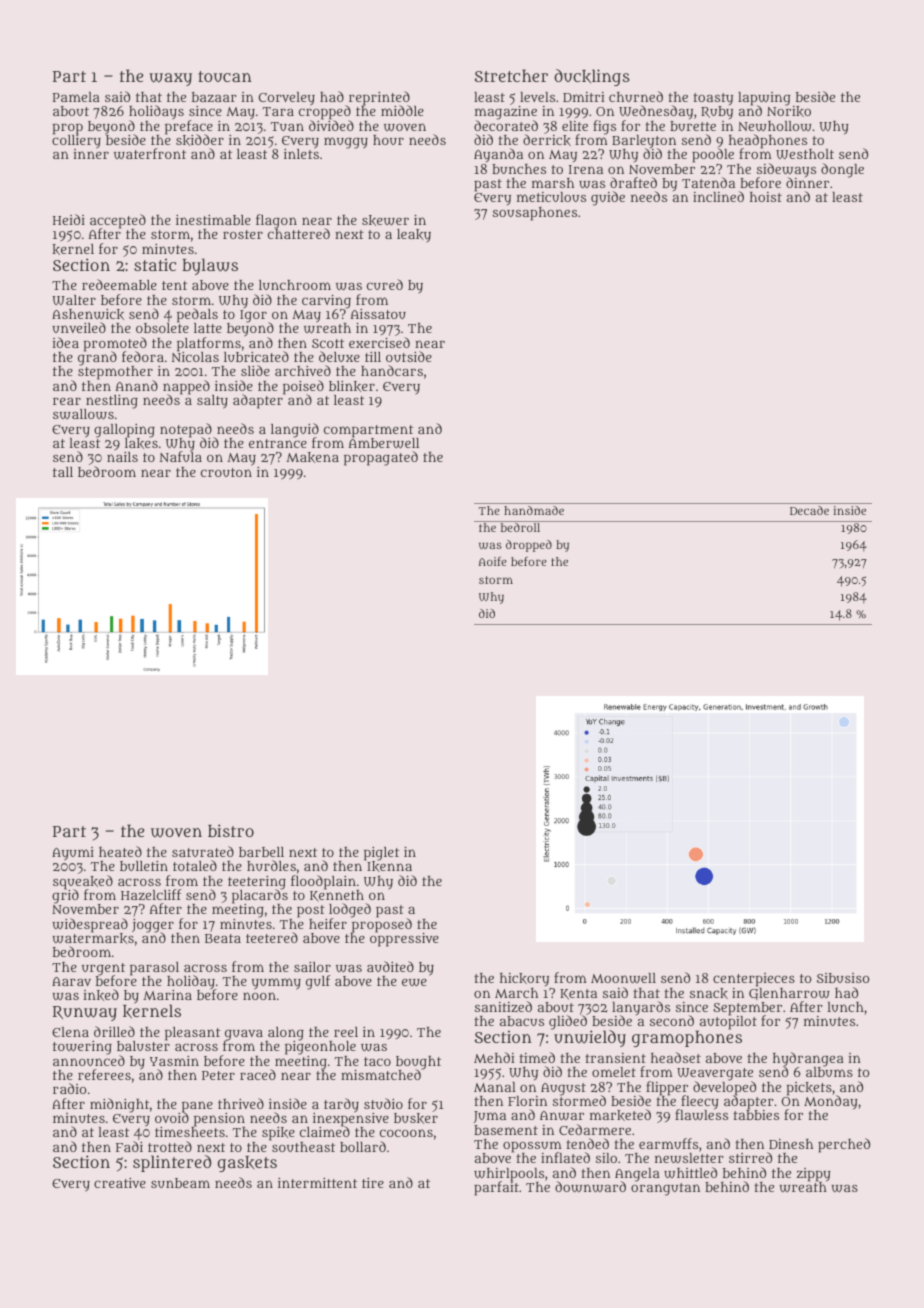 The height and width of the screenshot is (1308, 924). What do you see at coordinates (713, 99) in the screenshot?
I see `toasty` at bounding box center [713, 99].
